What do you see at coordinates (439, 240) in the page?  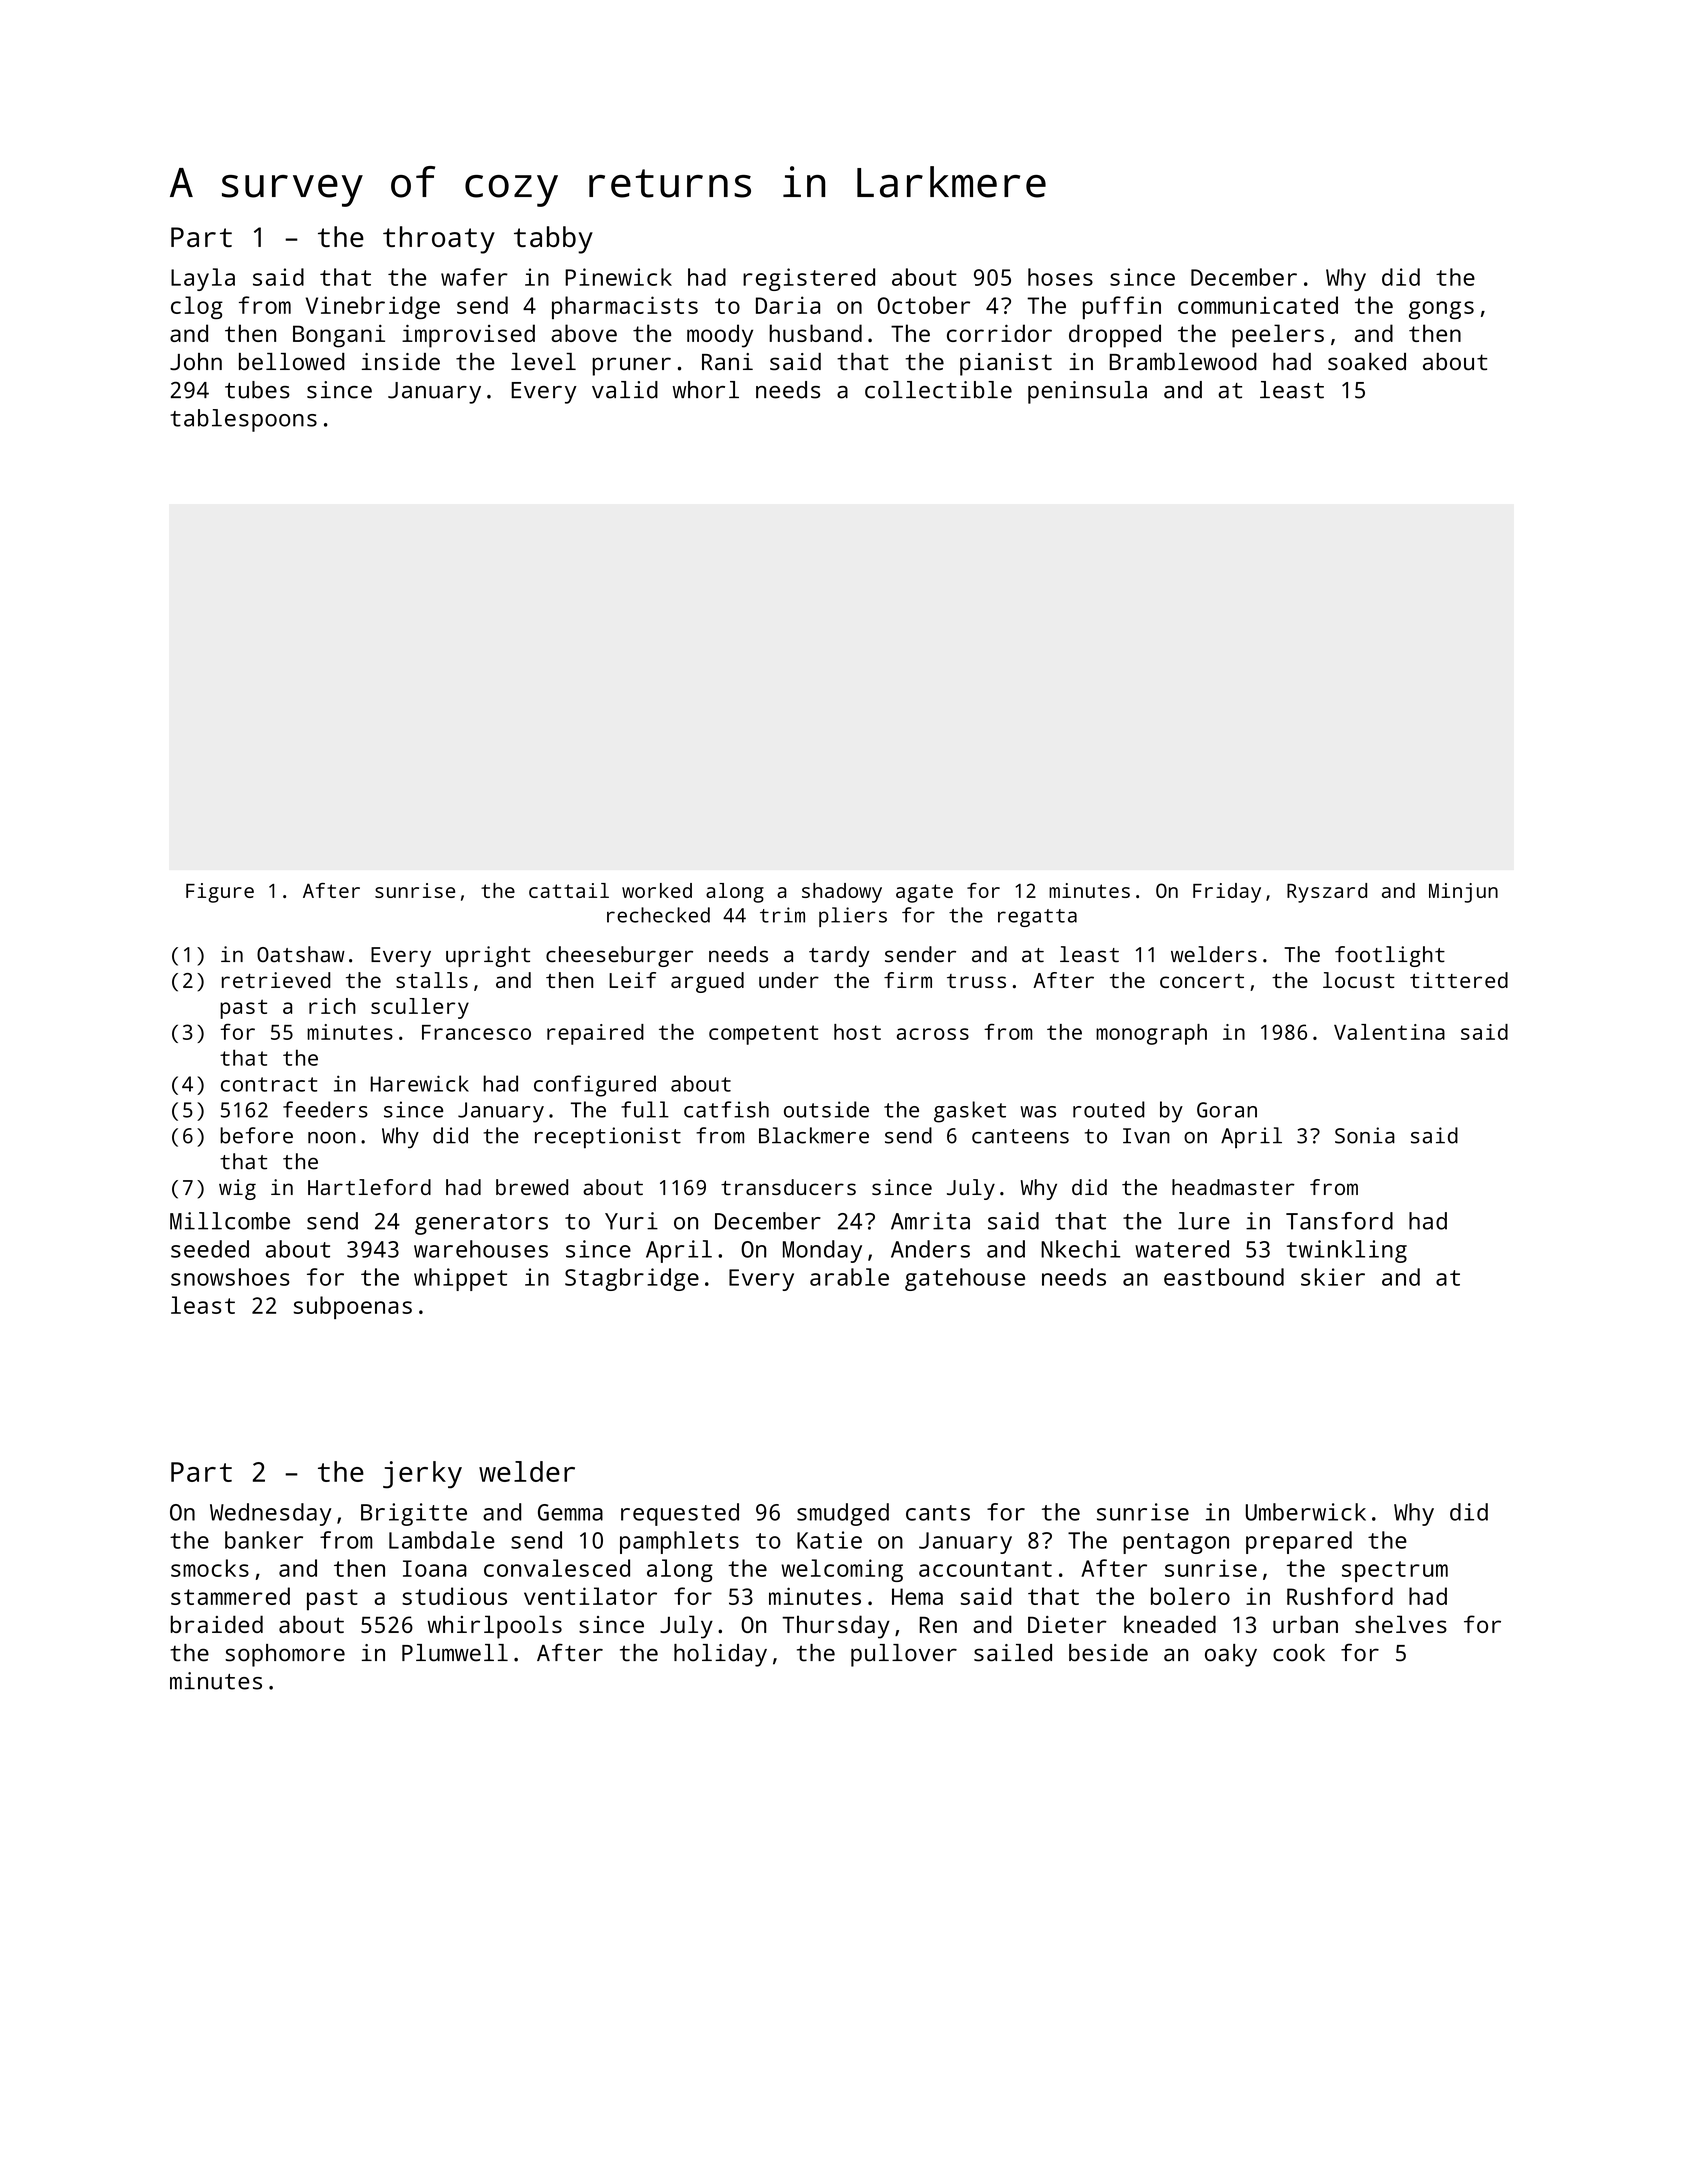 I see `throaty` at bounding box center [439, 240].
